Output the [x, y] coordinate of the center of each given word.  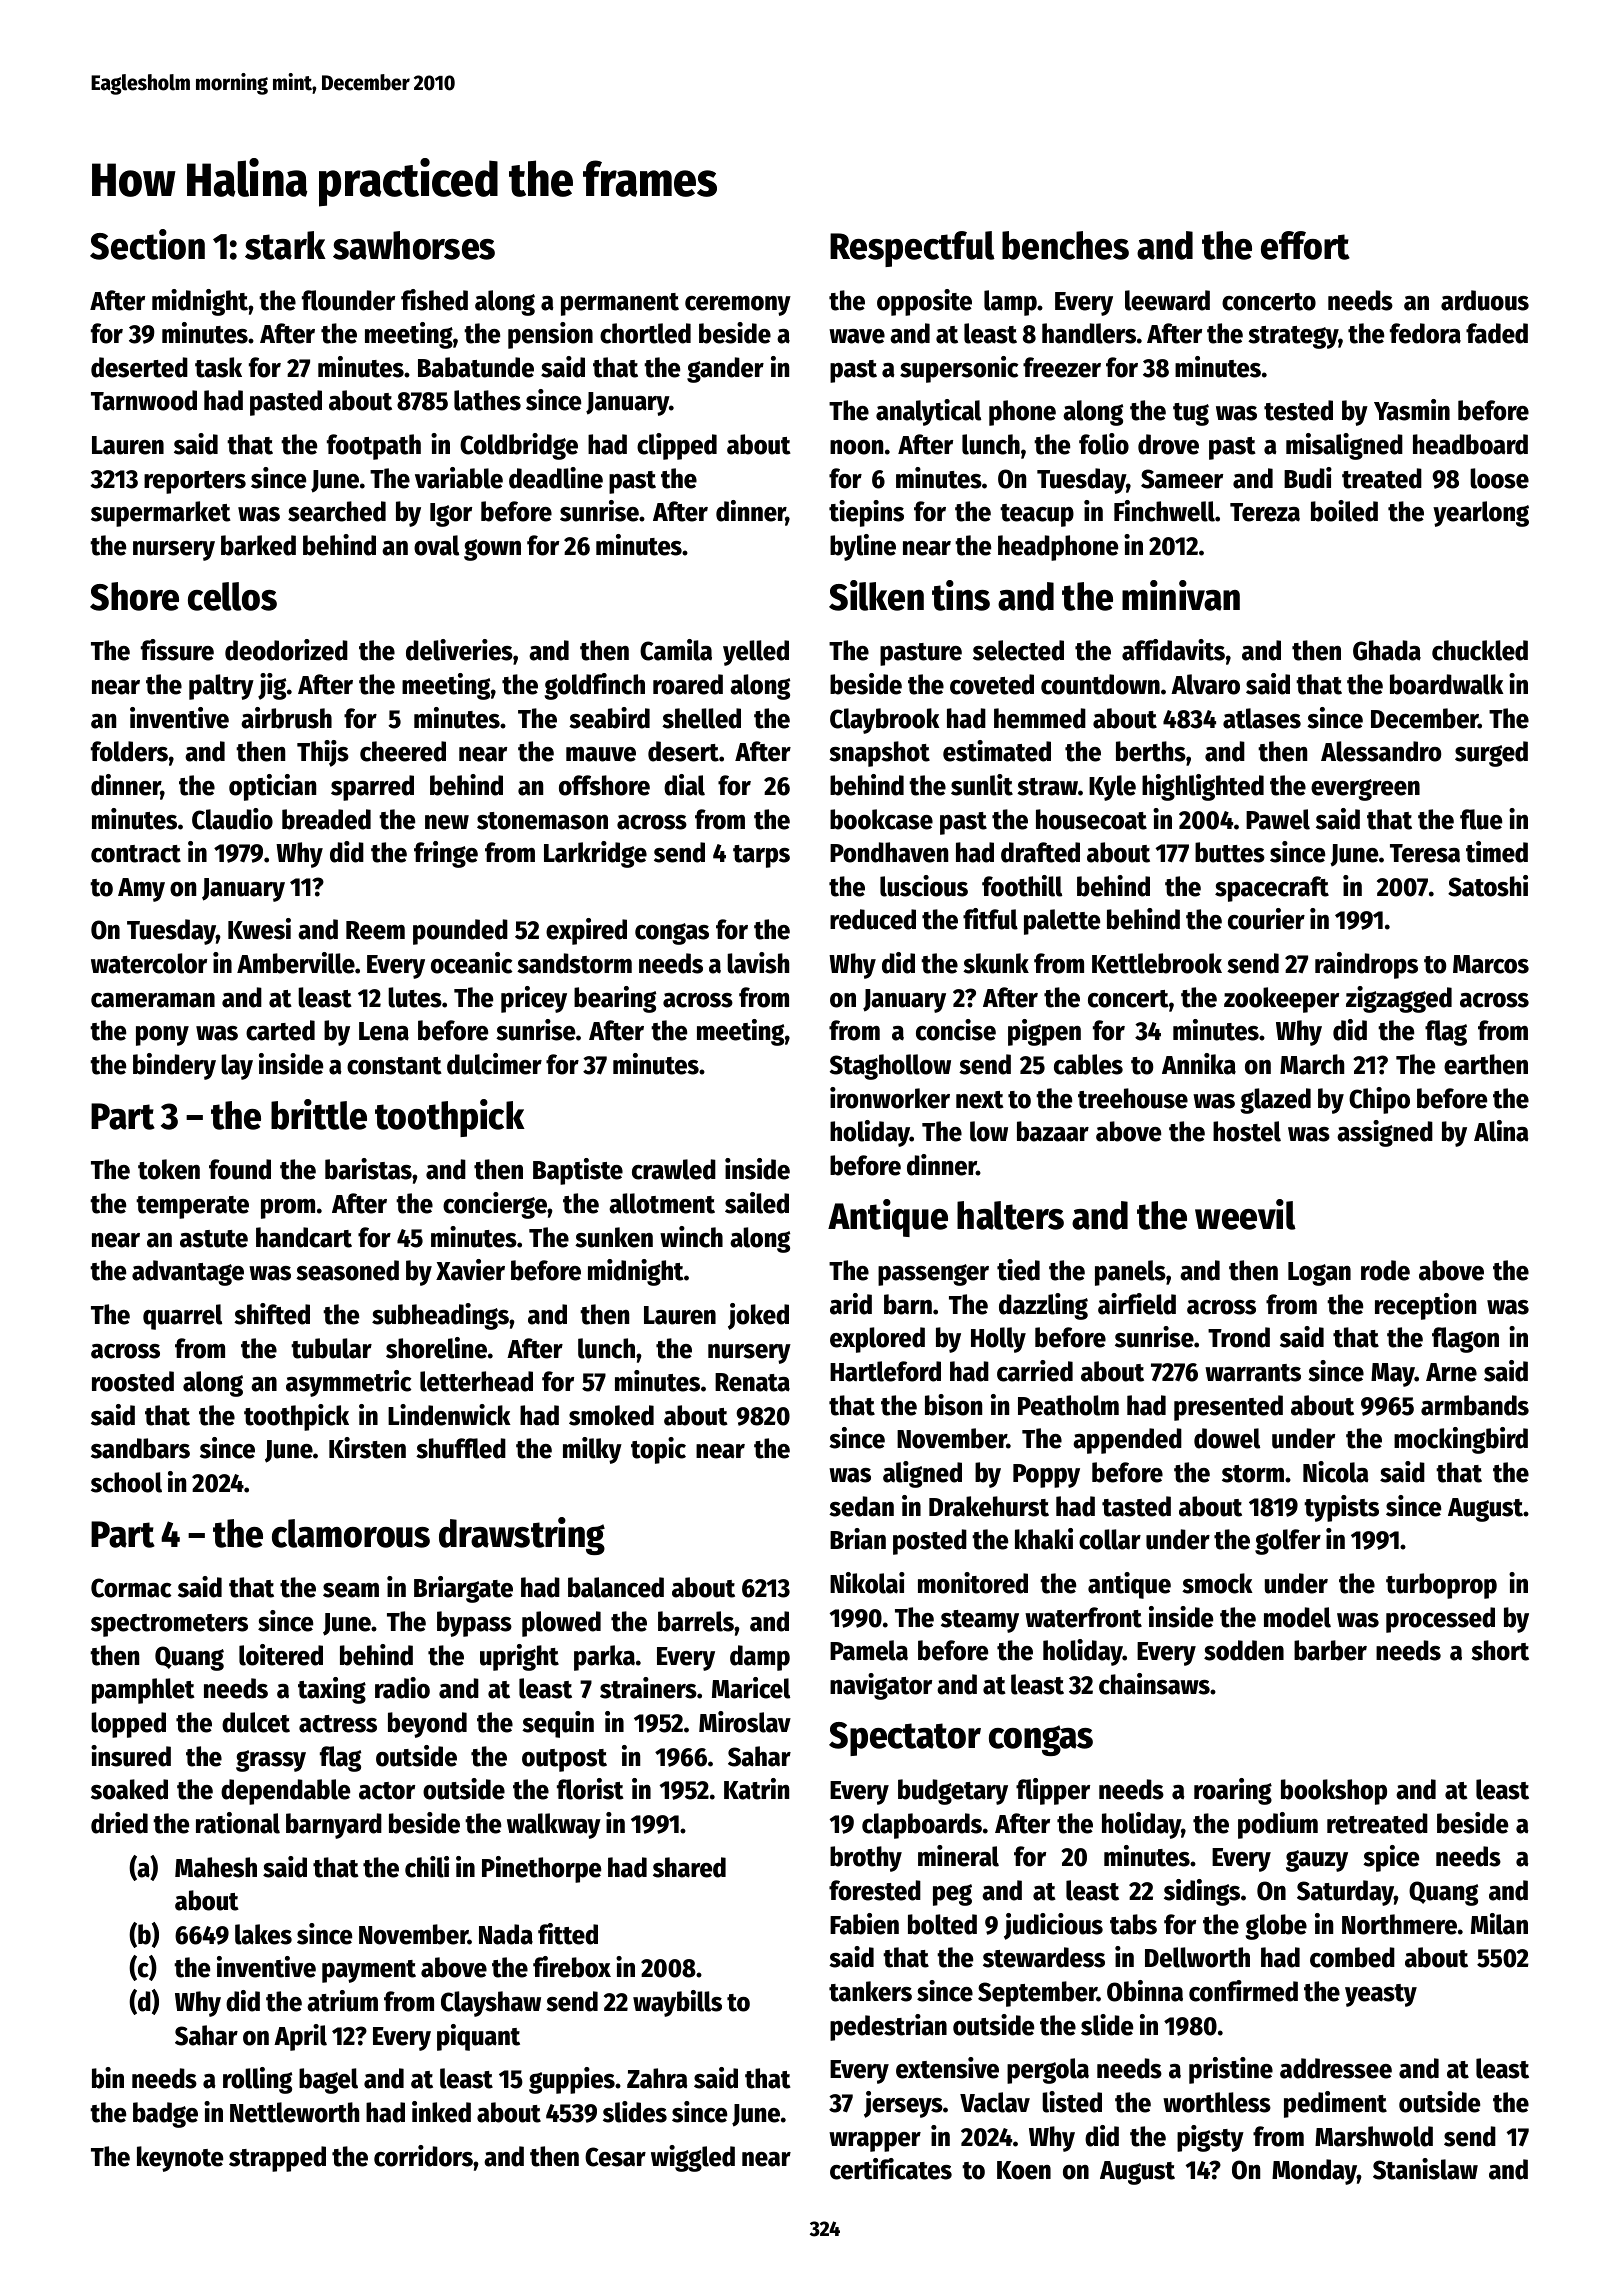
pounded [460, 932]
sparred [372, 788]
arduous [1485, 300]
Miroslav [745, 1722]
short [1500, 1650]
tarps [761, 856]
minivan [1181, 595]
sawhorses [414, 245]
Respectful [912, 249]
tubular [331, 1348]
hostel [1247, 1131]
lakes [263, 1934]
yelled [756, 653]
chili [427, 1867]
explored [877, 1340]
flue [1481, 819]
